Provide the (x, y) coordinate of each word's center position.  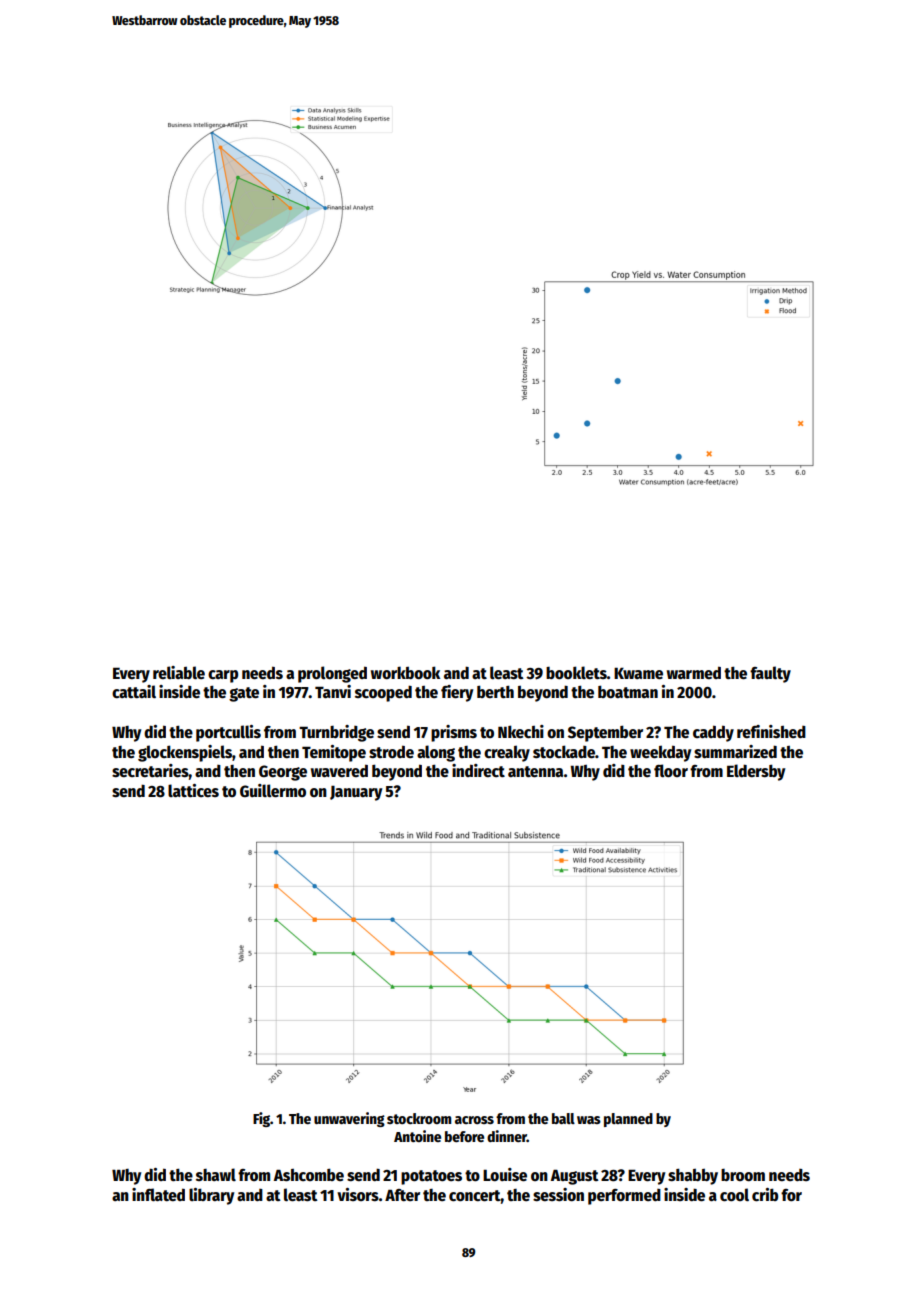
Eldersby (756, 772)
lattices (193, 790)
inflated (158, 1194)
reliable (179, 672)
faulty (770, 674)
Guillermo (273, 791)
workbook (405, 673)
